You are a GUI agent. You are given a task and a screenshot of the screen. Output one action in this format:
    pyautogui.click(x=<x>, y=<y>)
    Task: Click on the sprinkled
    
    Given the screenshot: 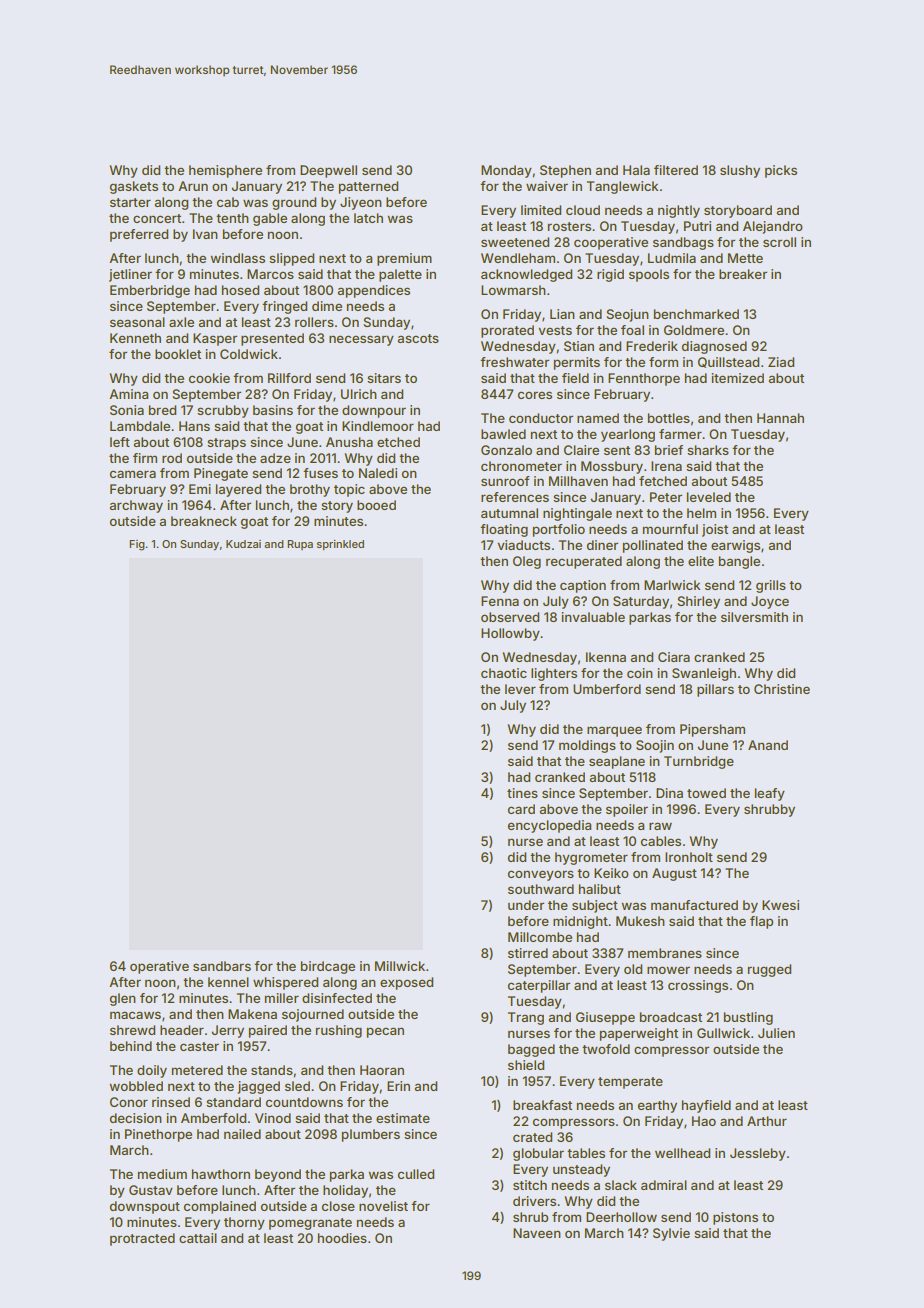 What is the action you would take?
    pyautogui.click(x=340, y=545)
